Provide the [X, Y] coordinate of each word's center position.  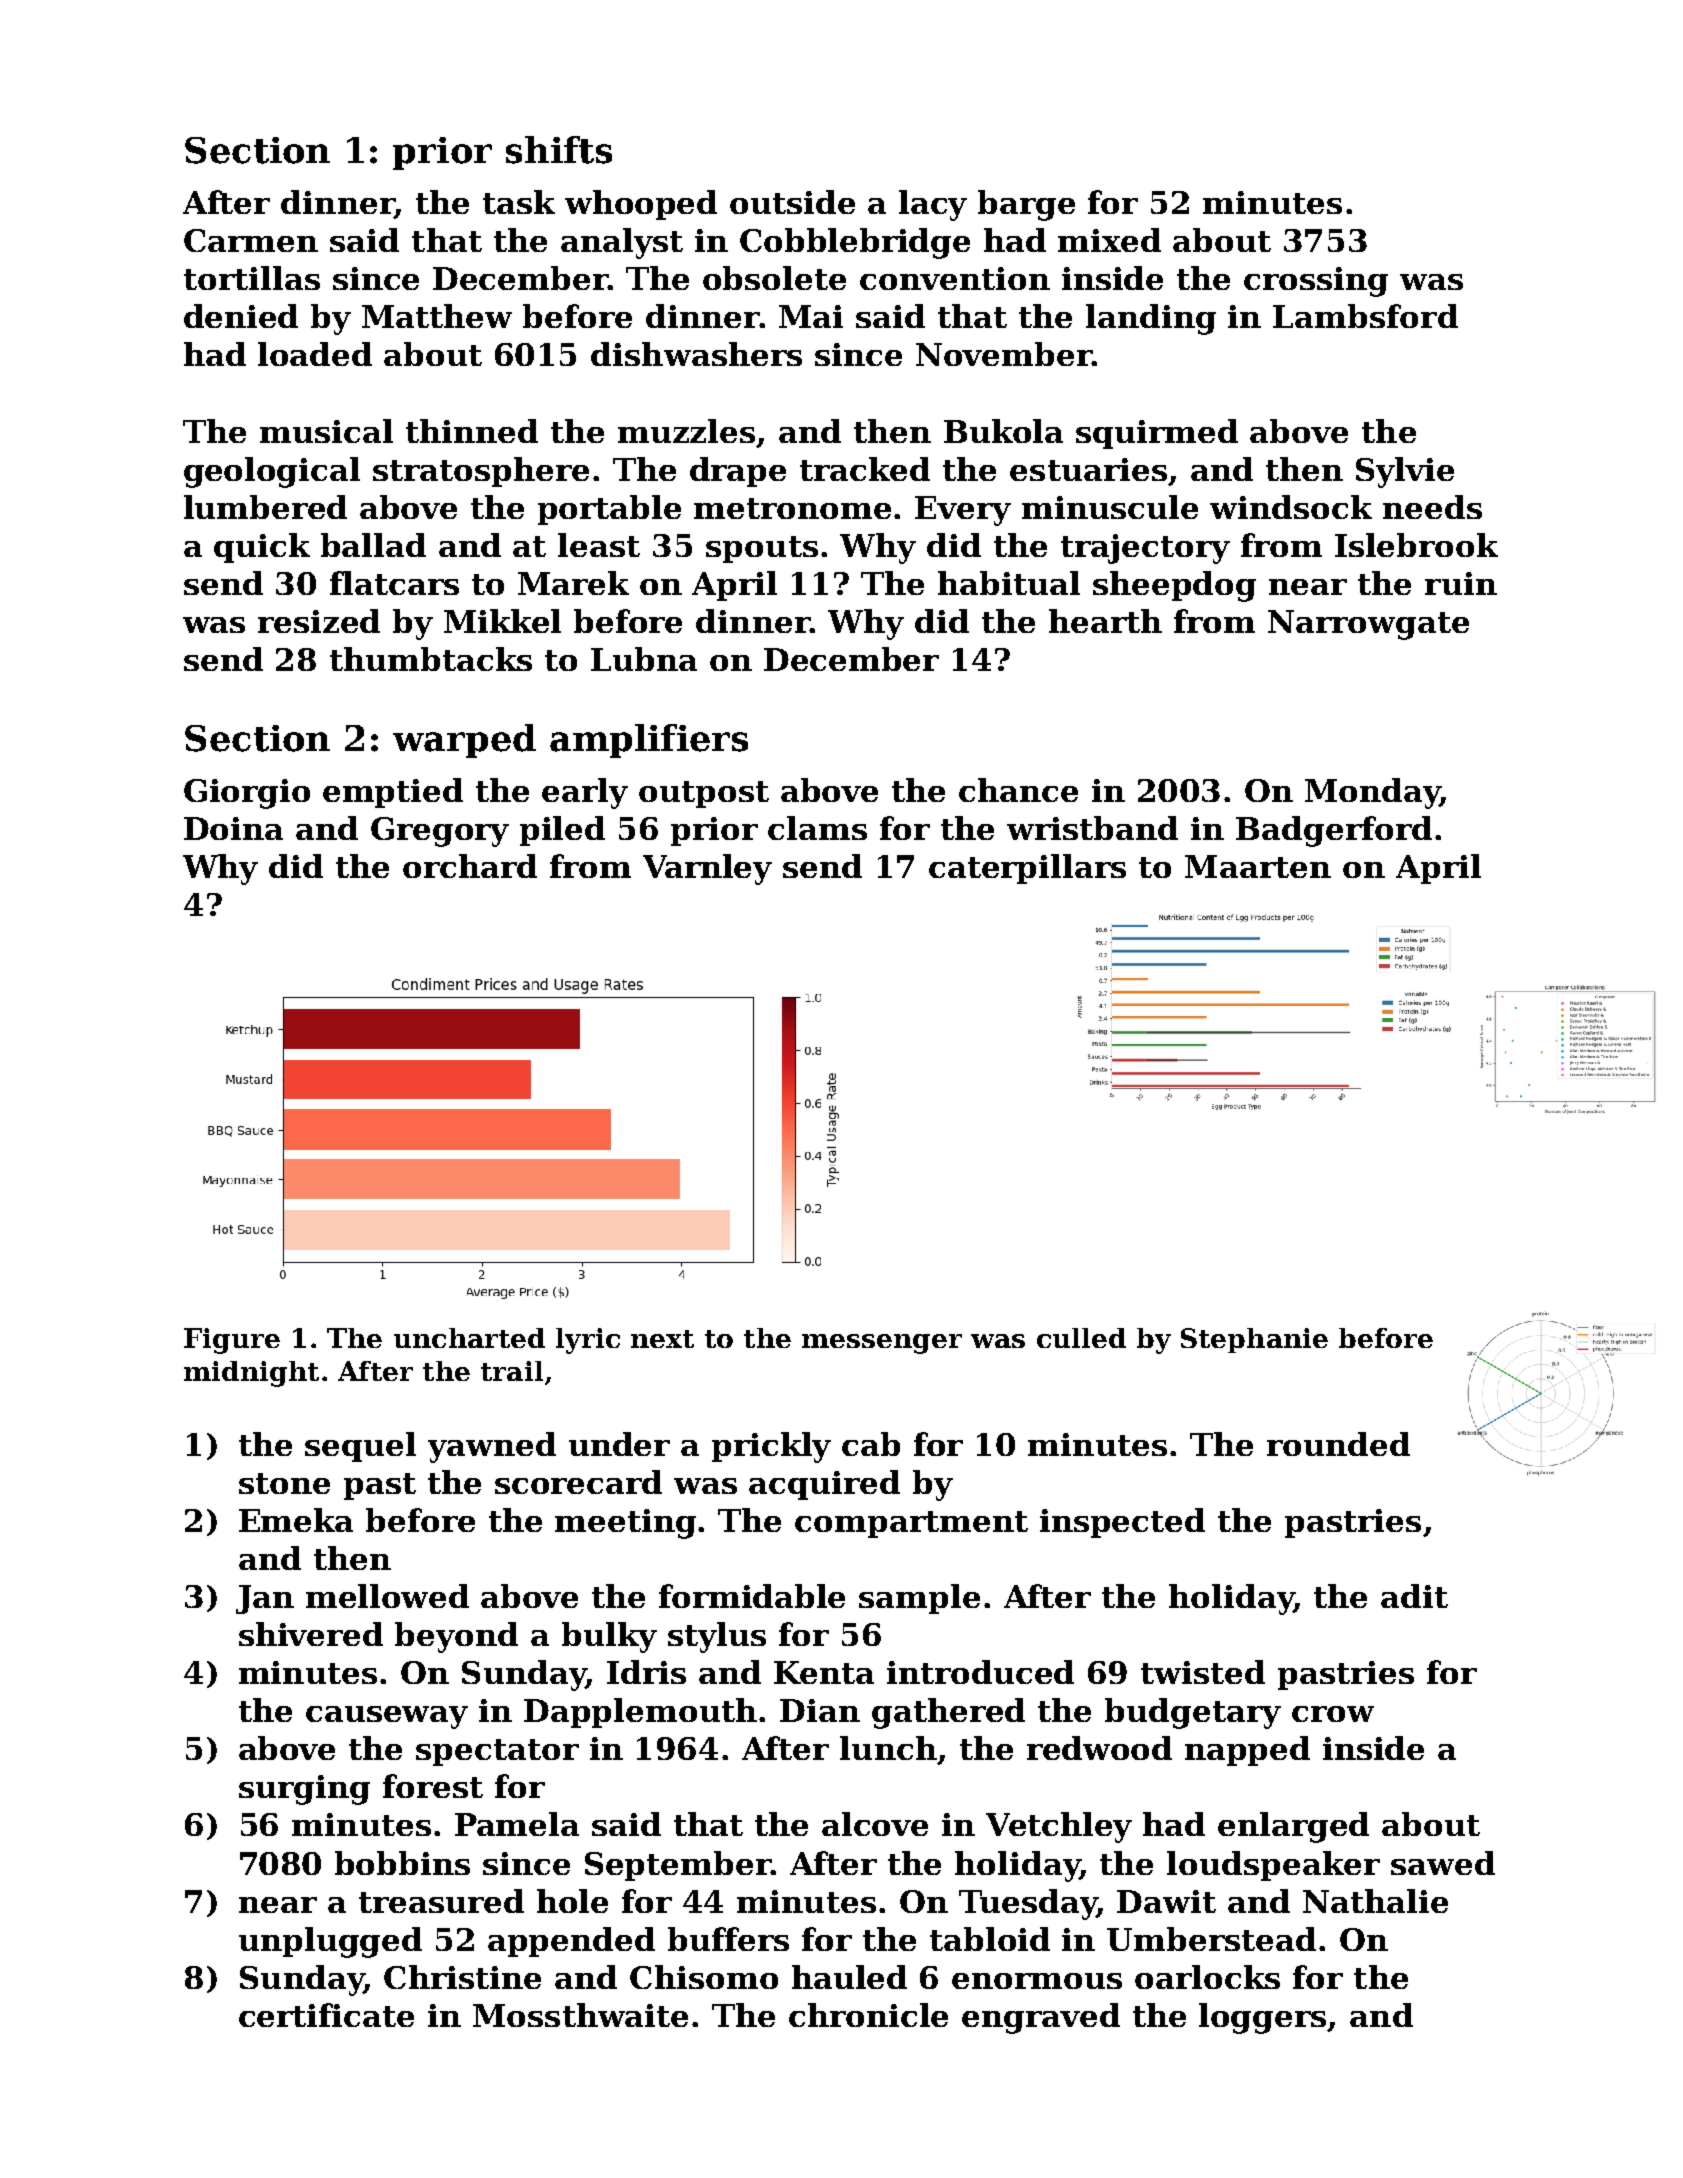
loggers [1263, 2018]
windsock [1291, 507]
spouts [762, 549]
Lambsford [1365, 316]
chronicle [868, 2015]
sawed [1443, 1863]
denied [241, 316]
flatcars [394, 583]
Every [963, 511]
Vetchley [1059, 1827]
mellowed [387, 1596]
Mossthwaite [580, 2015]
